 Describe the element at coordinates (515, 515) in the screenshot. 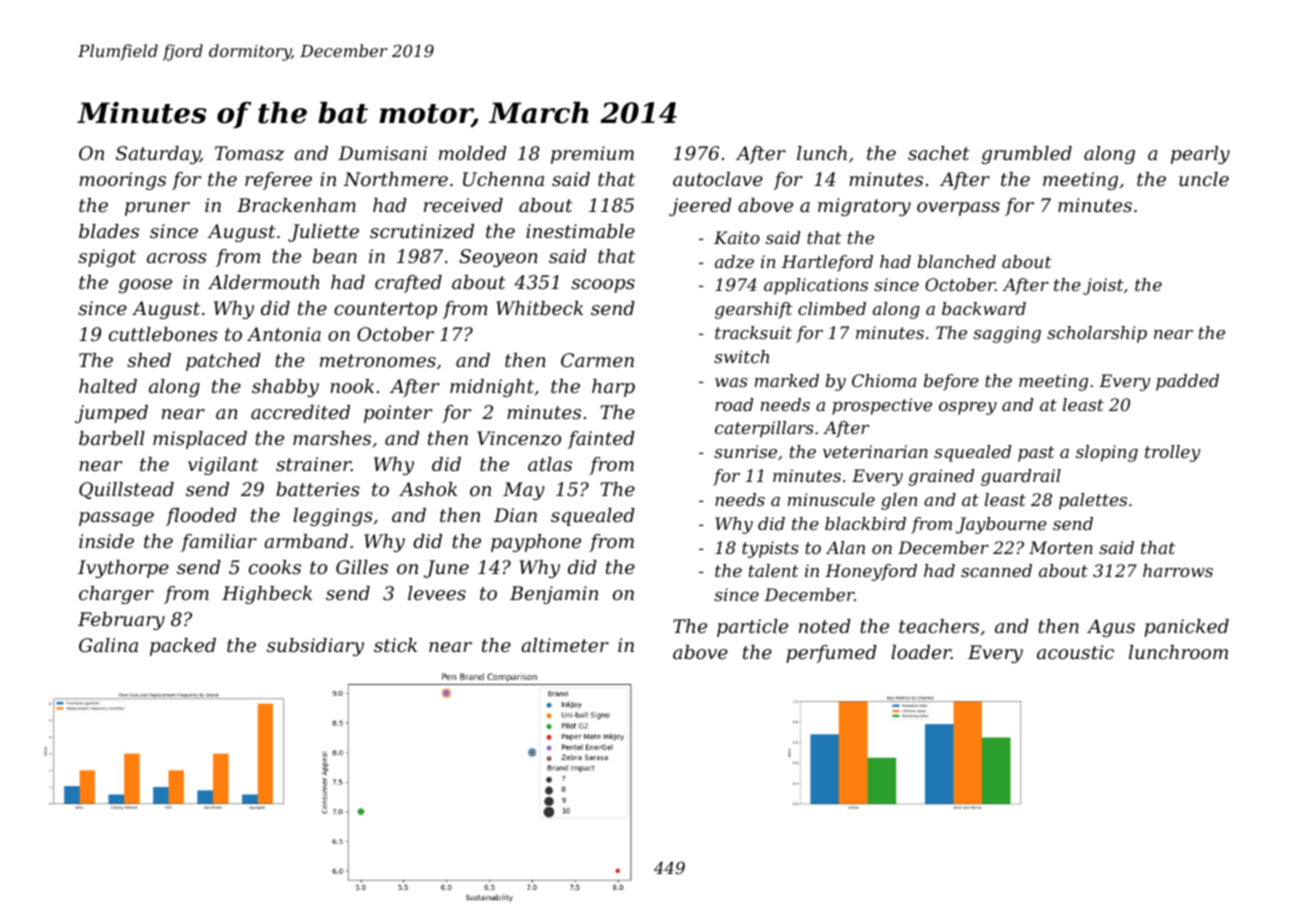

I see `Dian` at that location.
